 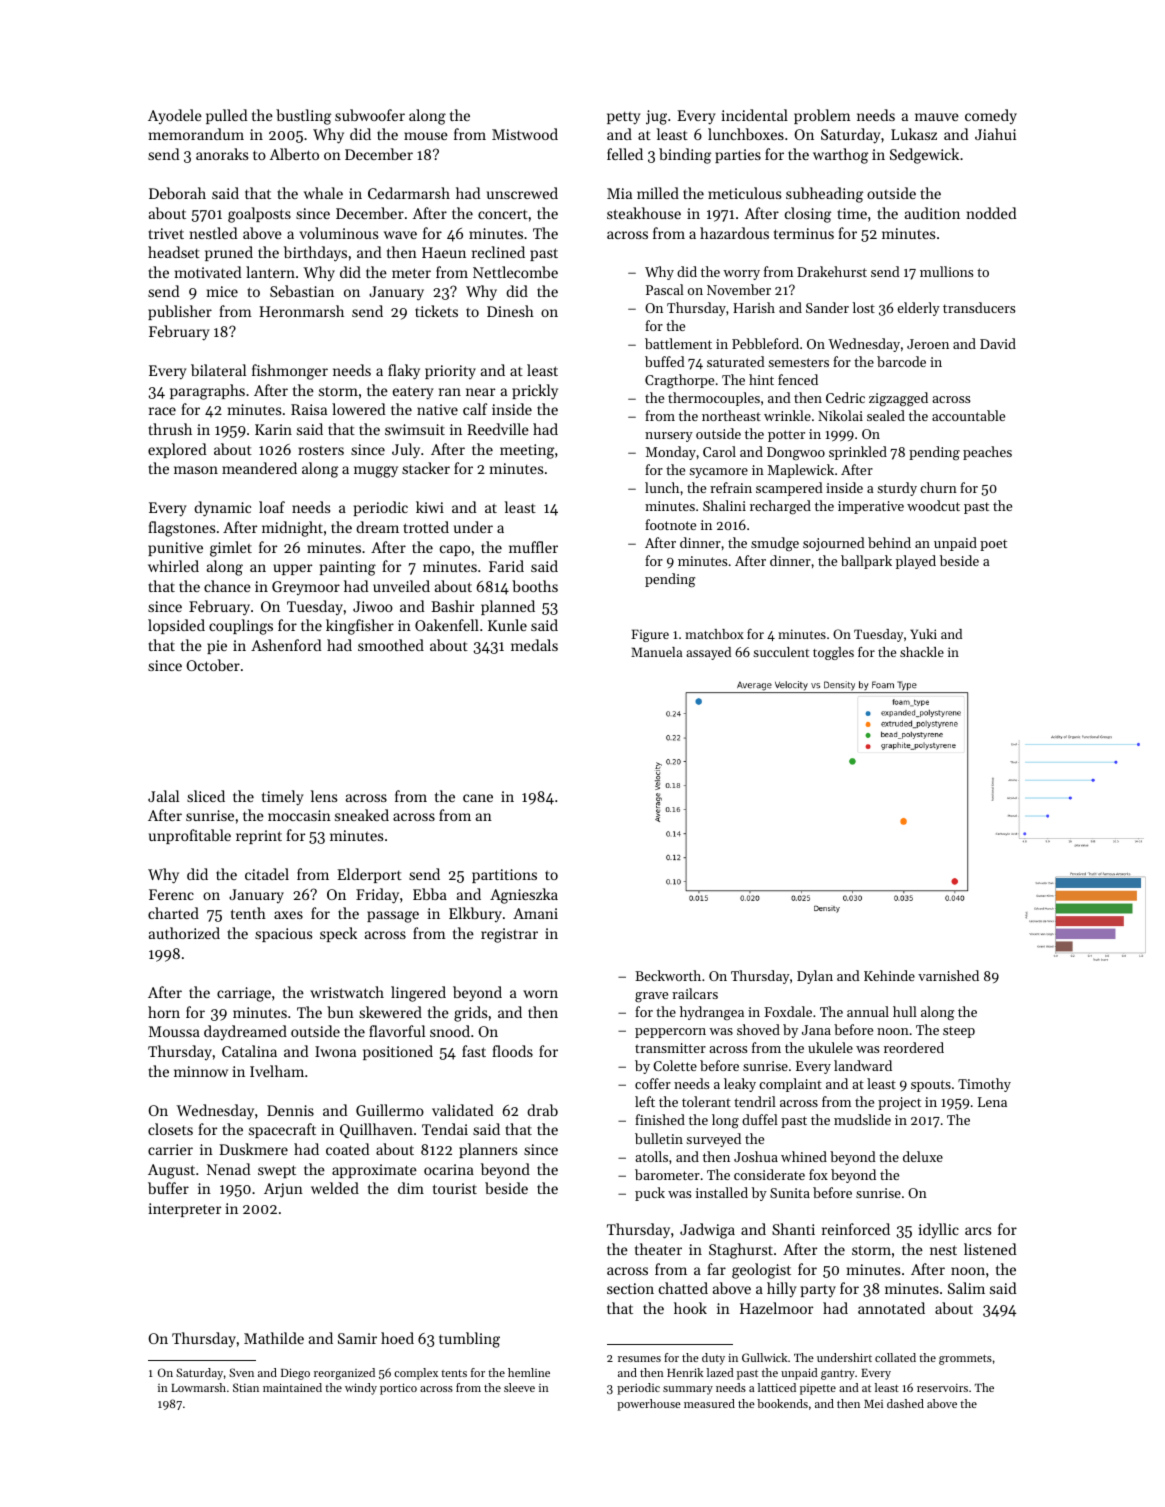 I want to click on churn, so click(x=938, y=487).
